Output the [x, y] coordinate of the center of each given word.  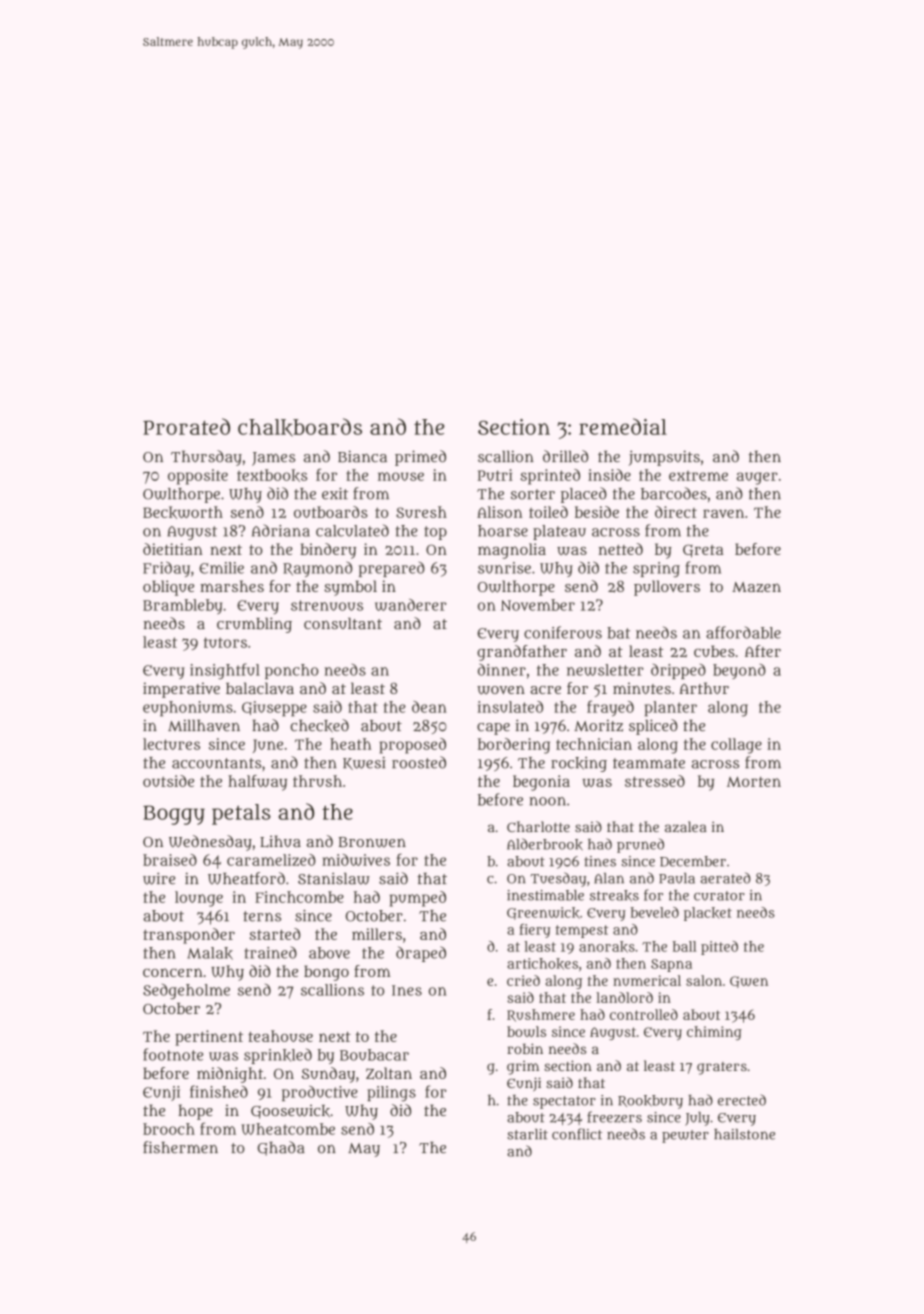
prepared [392, 569]
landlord [624, 997]
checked [319, 726]
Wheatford [246, 878]
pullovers [667, 588]
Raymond [317, 569]
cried [523, 980]
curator [719, 896]
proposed [412, 746]
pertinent [209, 1038]
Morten [754, 781]
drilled [565, 456]
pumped [418, 899]
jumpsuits [664, 458]
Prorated [186, 426]
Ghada [281, 1148]
